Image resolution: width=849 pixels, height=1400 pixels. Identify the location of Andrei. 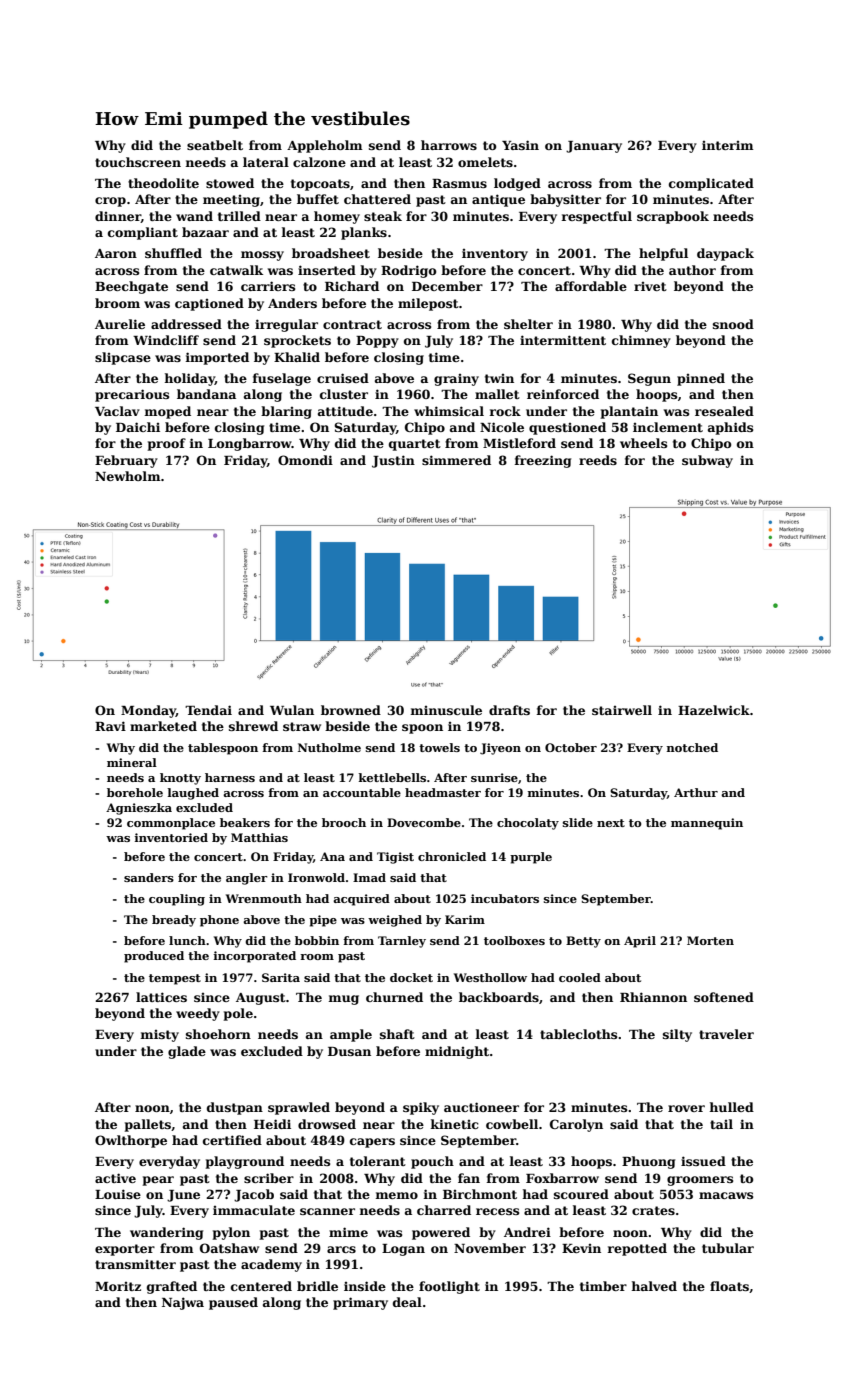
(527, 1232).
